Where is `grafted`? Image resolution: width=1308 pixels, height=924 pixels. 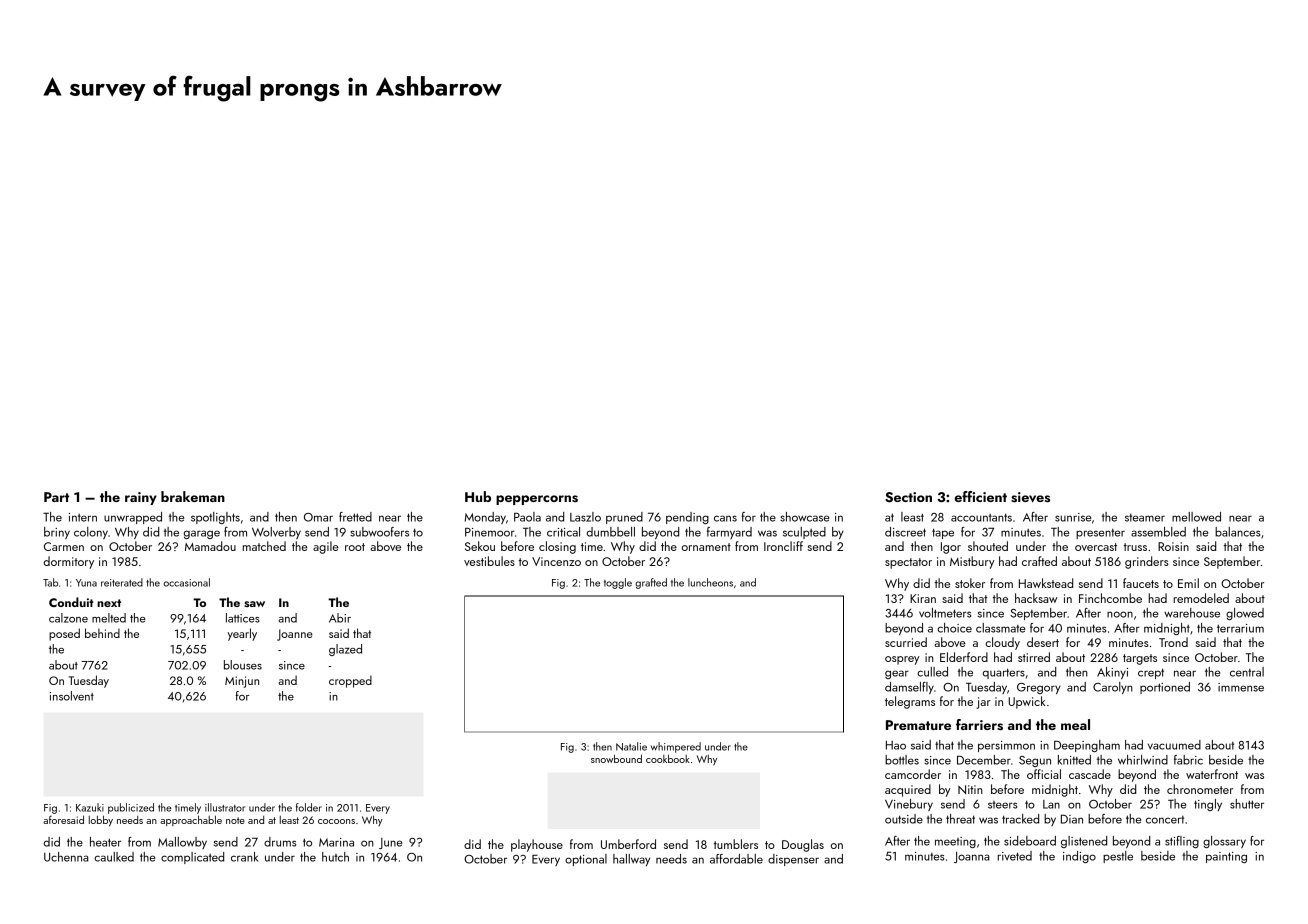 grafted is located at coordinates (651, 583).
